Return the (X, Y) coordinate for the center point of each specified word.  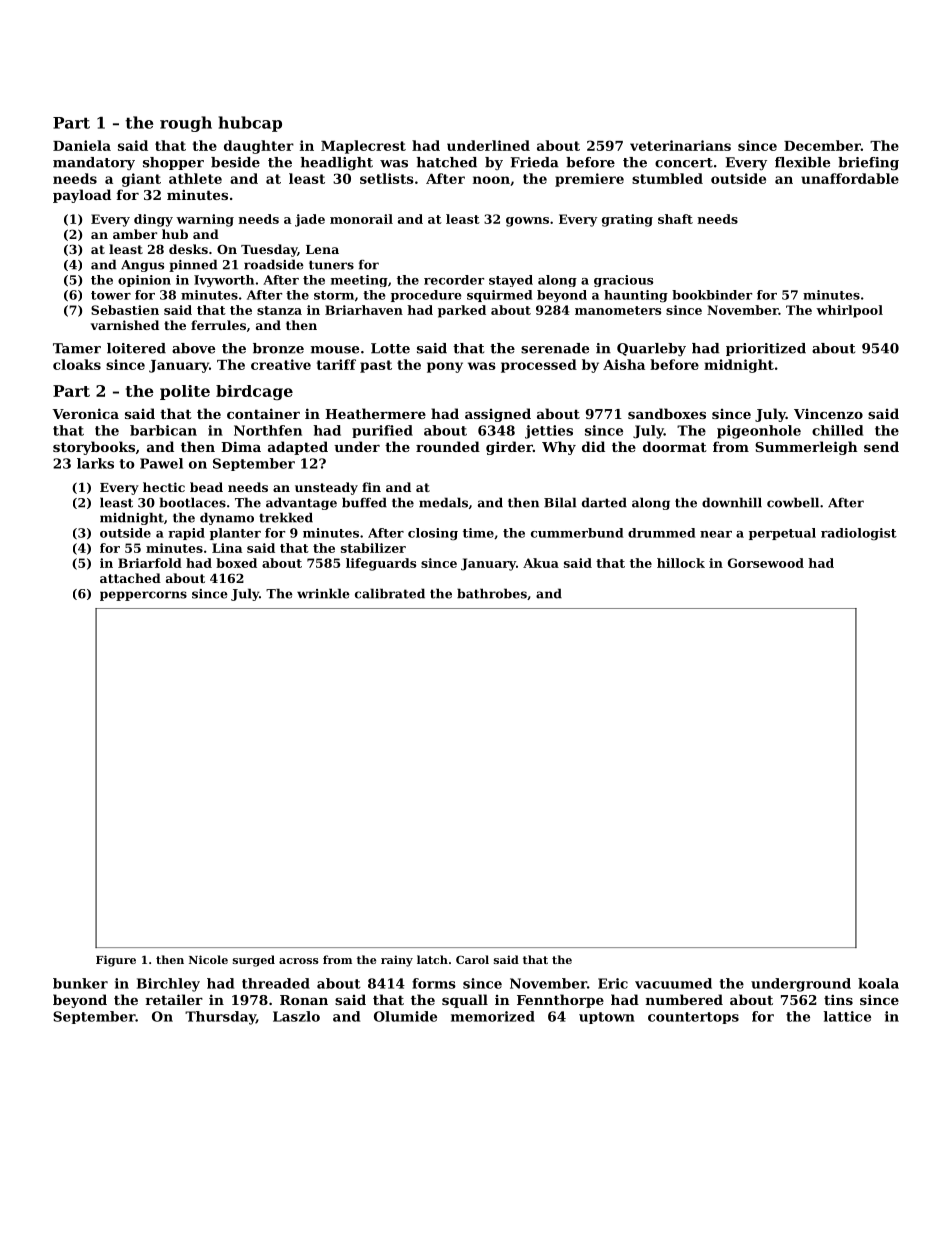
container (263, 413)
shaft (675, 219)
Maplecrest (363, 147)
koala (878, 983)
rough (186, 124)
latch (432, 959)
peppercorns (143, 596)
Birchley (168, 985)
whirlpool (849, 311)
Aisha (624, 364)
